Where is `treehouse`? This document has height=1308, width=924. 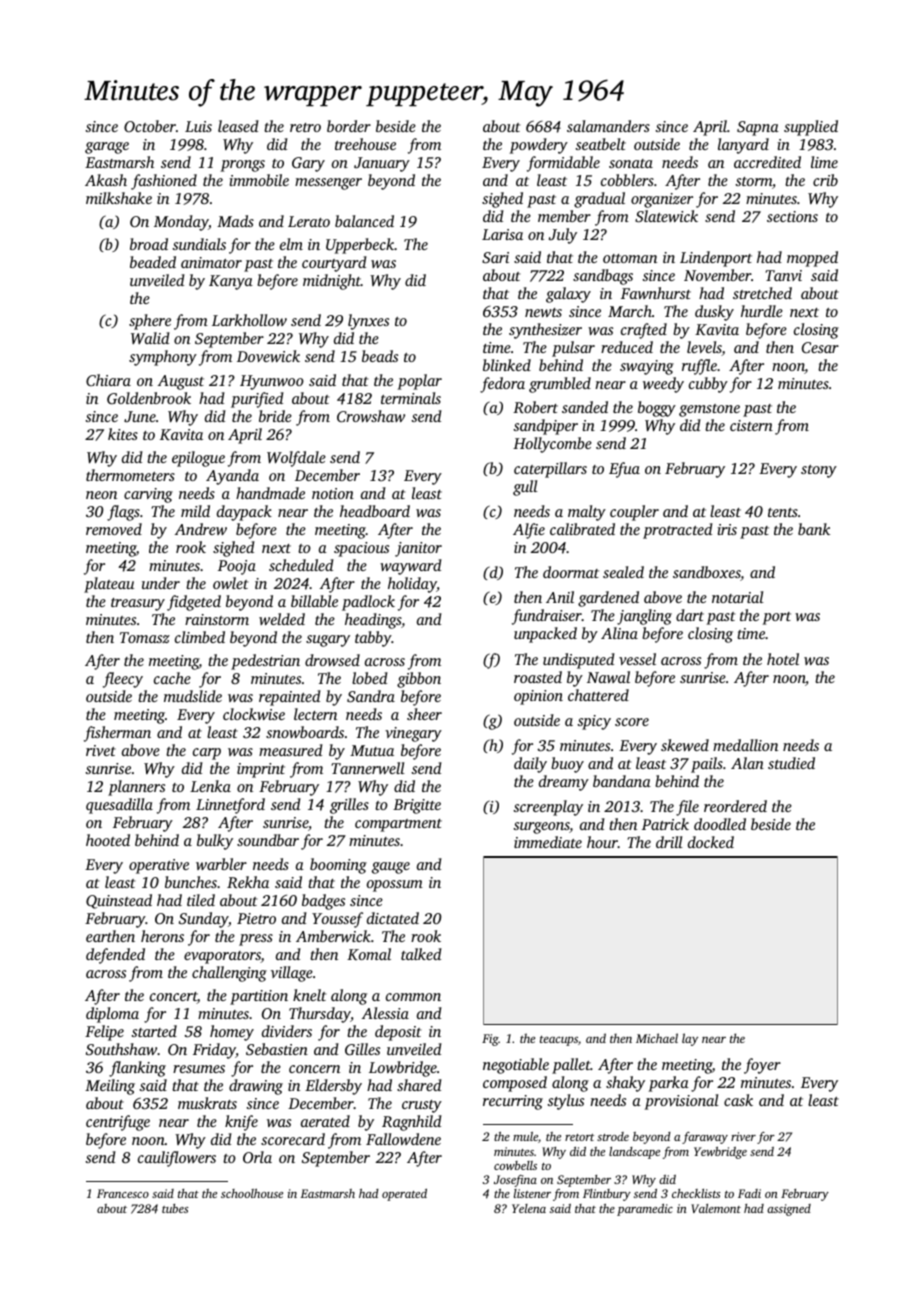 treehouse is located at coordinates (365, 144).
